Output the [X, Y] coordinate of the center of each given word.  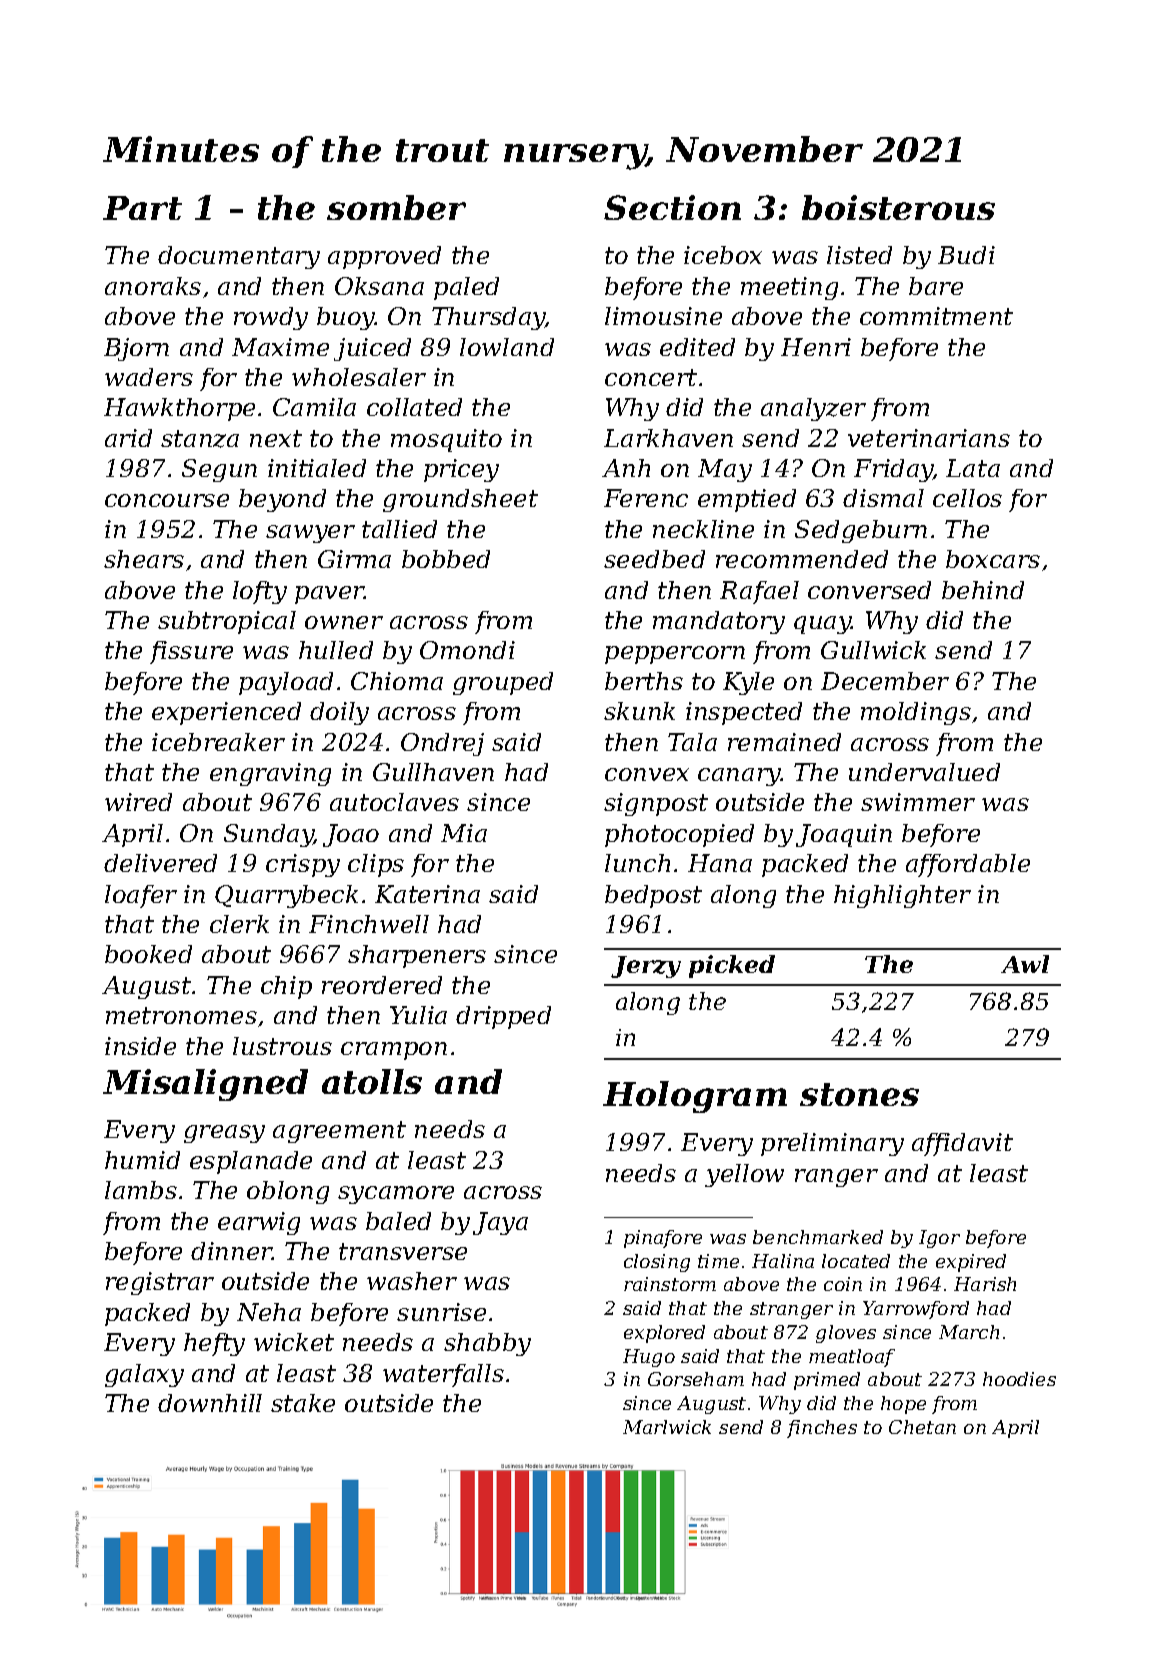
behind [983, 590]
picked [732, 966]
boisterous [898, 207]
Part [142, 208]
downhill [210, 1403]
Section [672, 207]
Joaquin [844, 835]
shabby [487, 1344]
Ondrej [442, 744]
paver [330, 595]
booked [148, 954]
